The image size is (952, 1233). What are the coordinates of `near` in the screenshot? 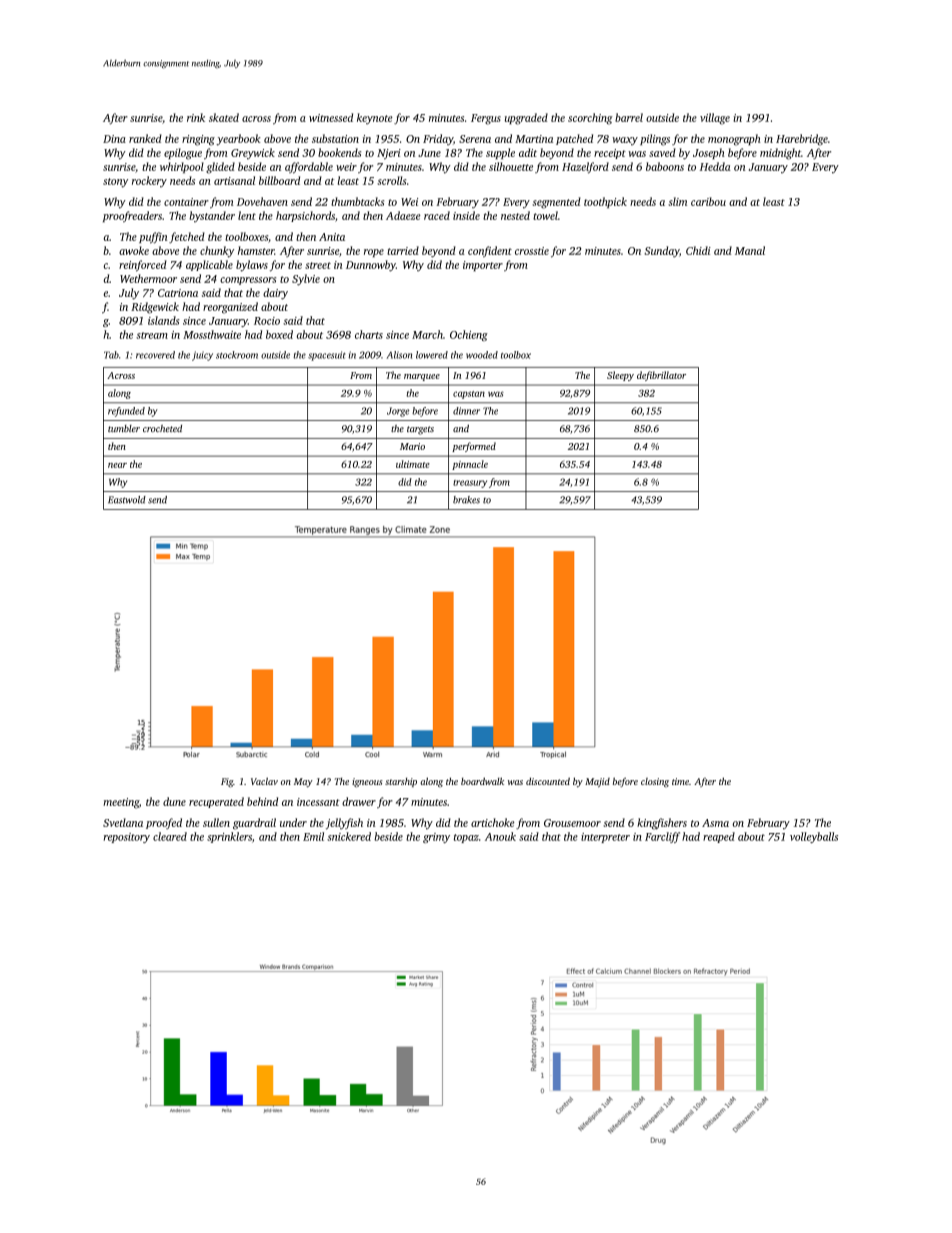 It's located at (117, 465).
